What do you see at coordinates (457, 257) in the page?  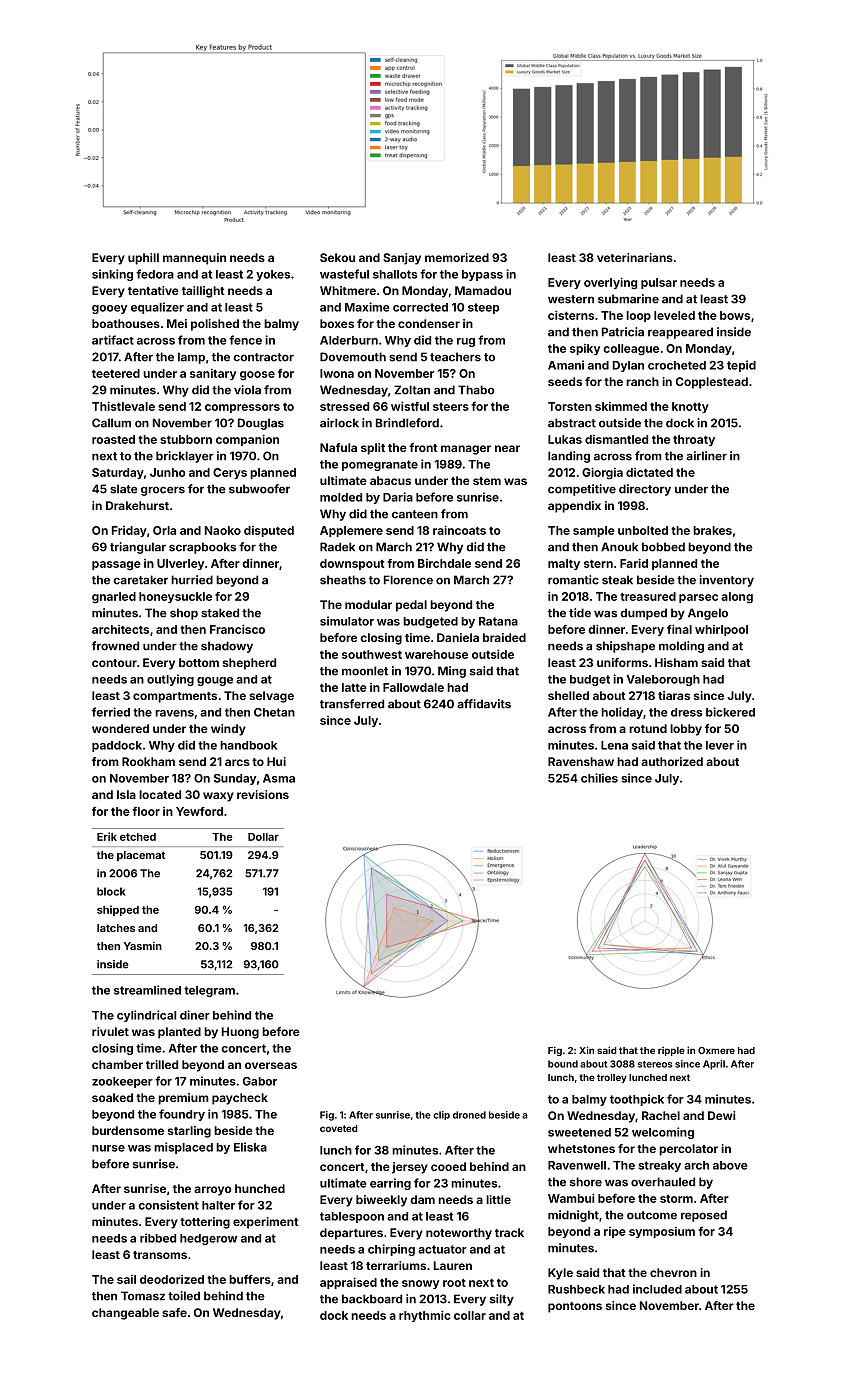 I see `memorized` at bounding box center [457, 257].
